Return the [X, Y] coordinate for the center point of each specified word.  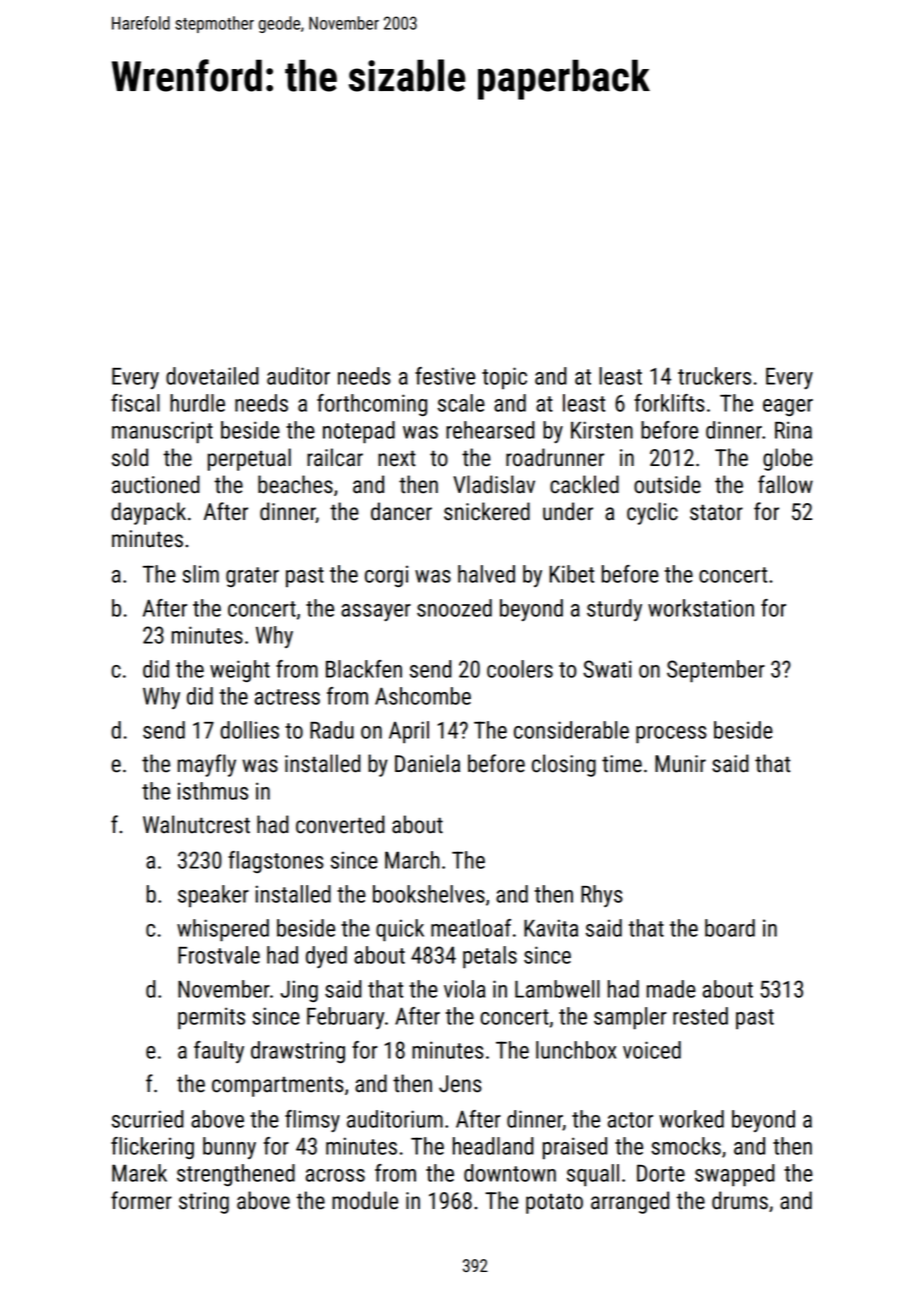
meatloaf [471, 928]
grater [252, 577]
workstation [701, 608]
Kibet [571, 574]
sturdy [614, 610]
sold [130, 457]
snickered [487, 511]
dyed [326, 957]
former [141, 1200]
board [730, 928]
